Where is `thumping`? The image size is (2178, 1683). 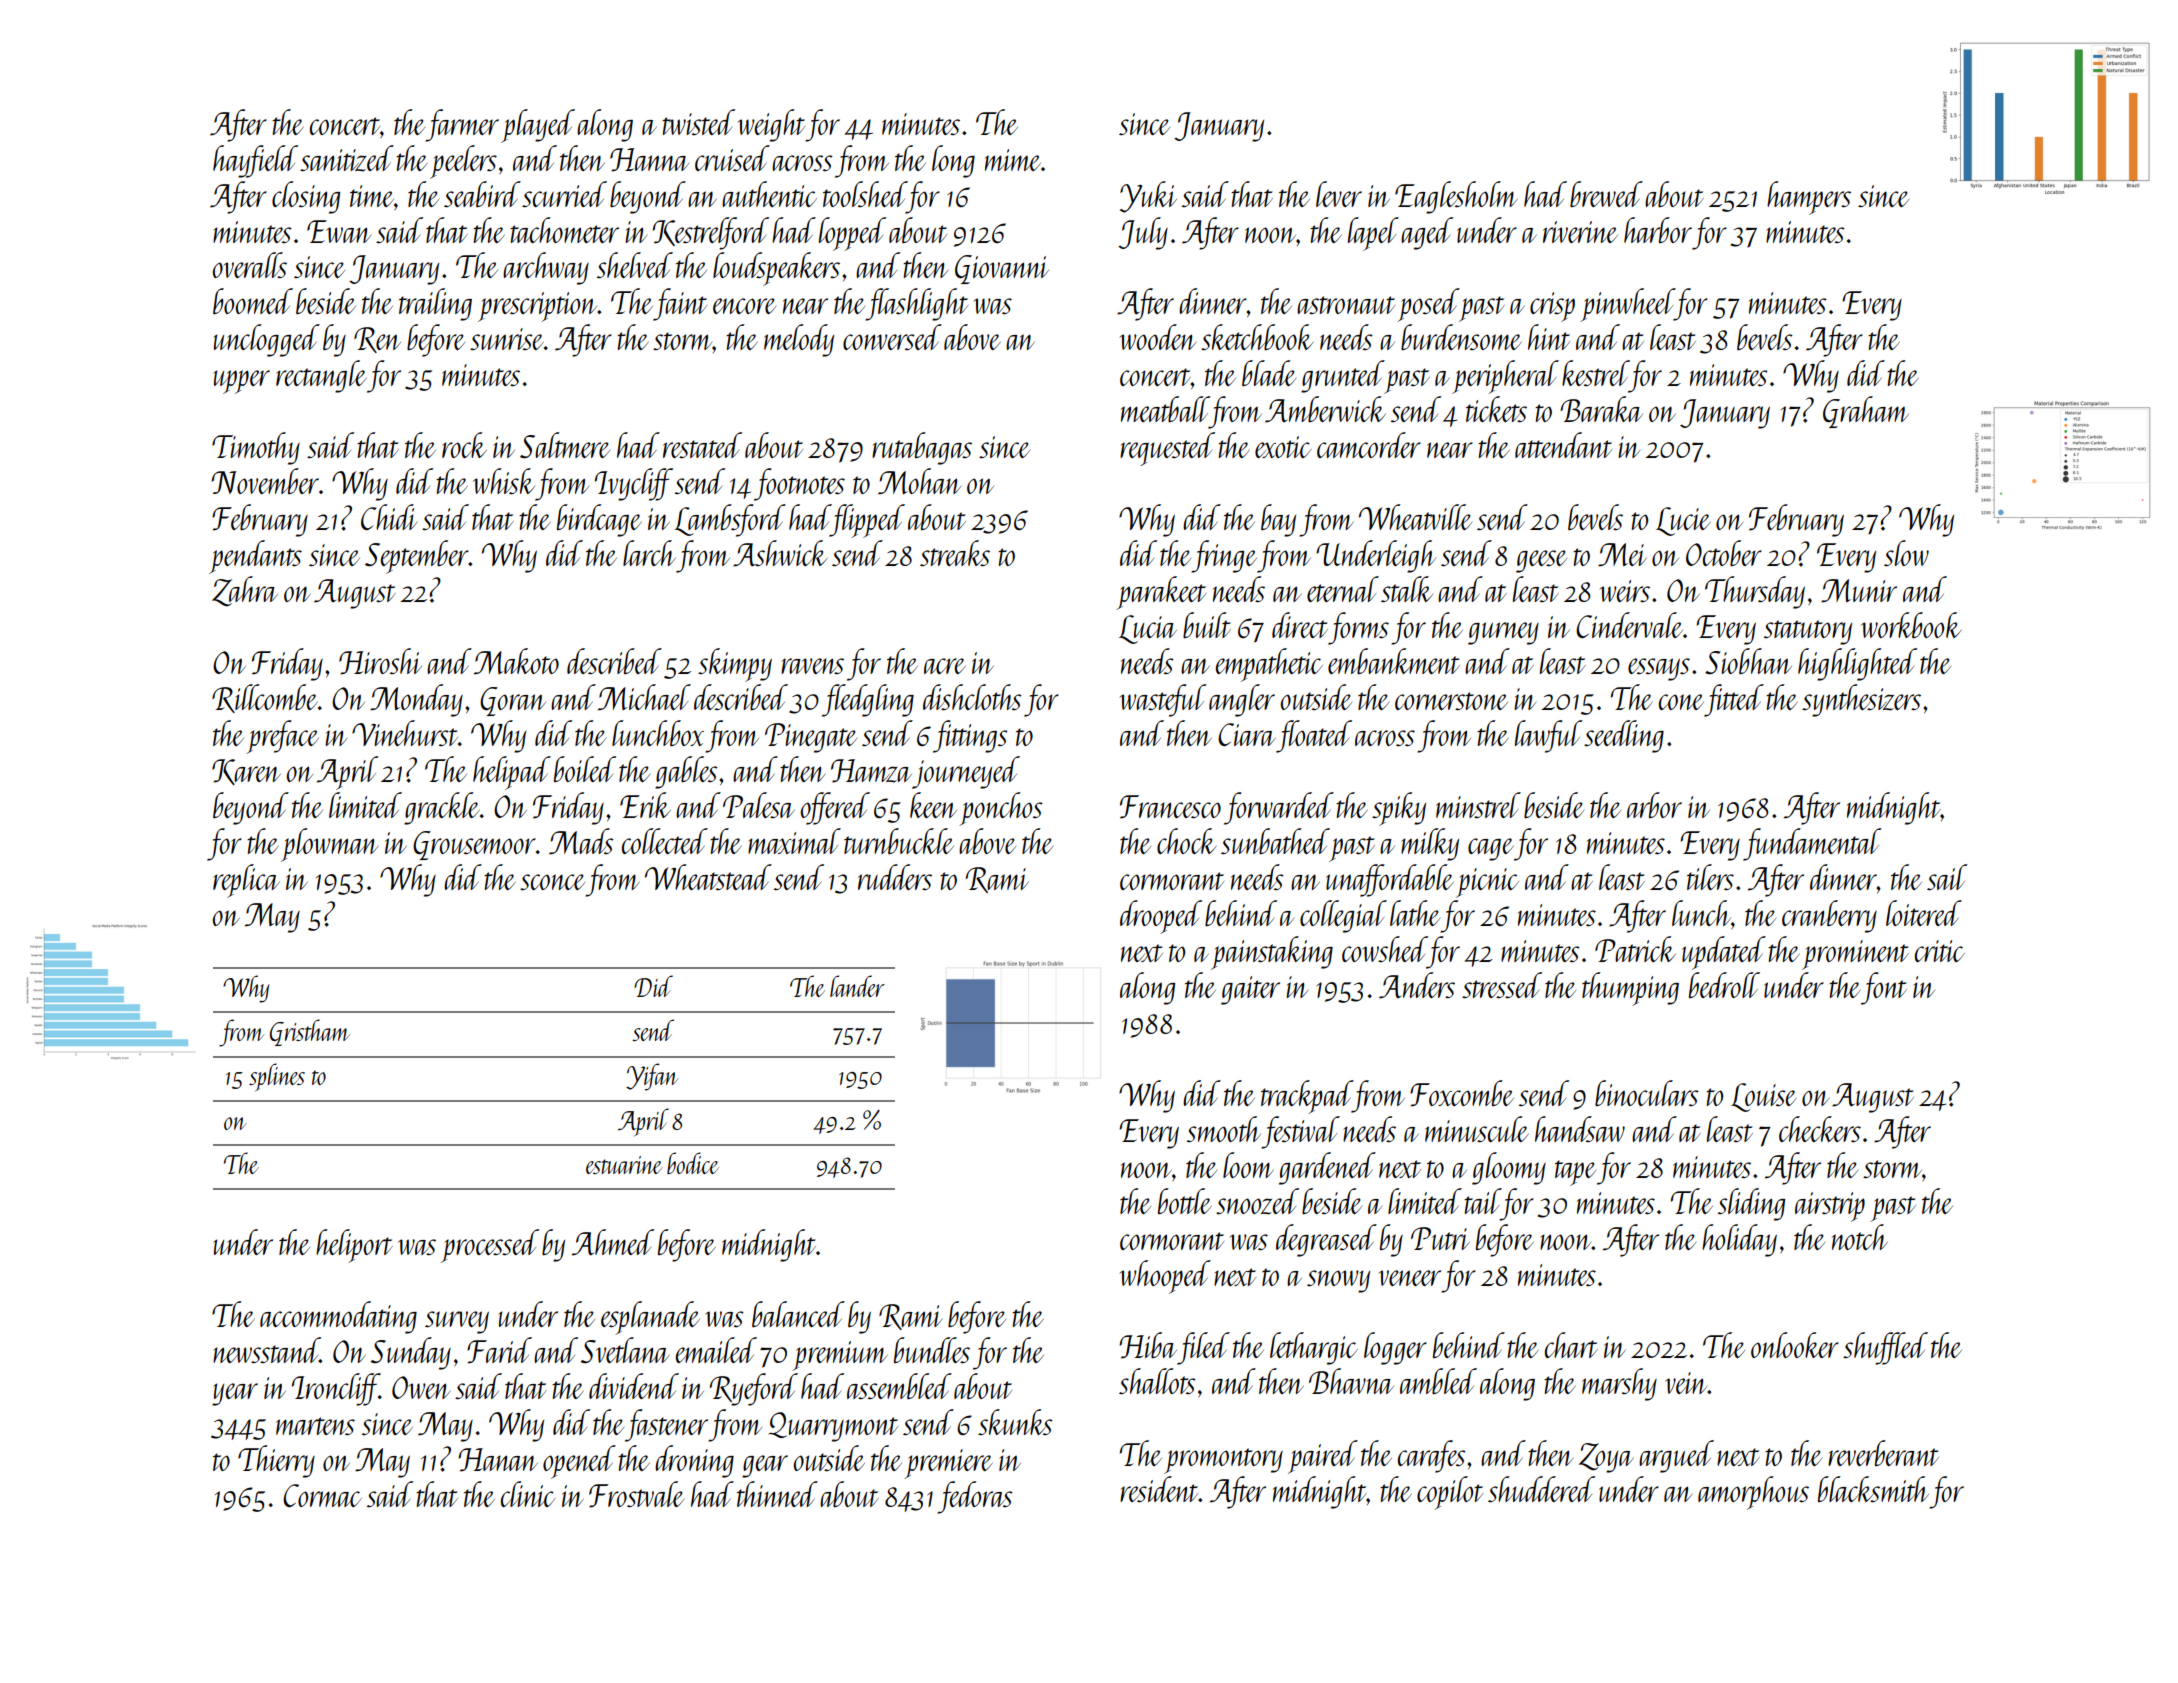
thumping is located at coordinates (1630, 989).
